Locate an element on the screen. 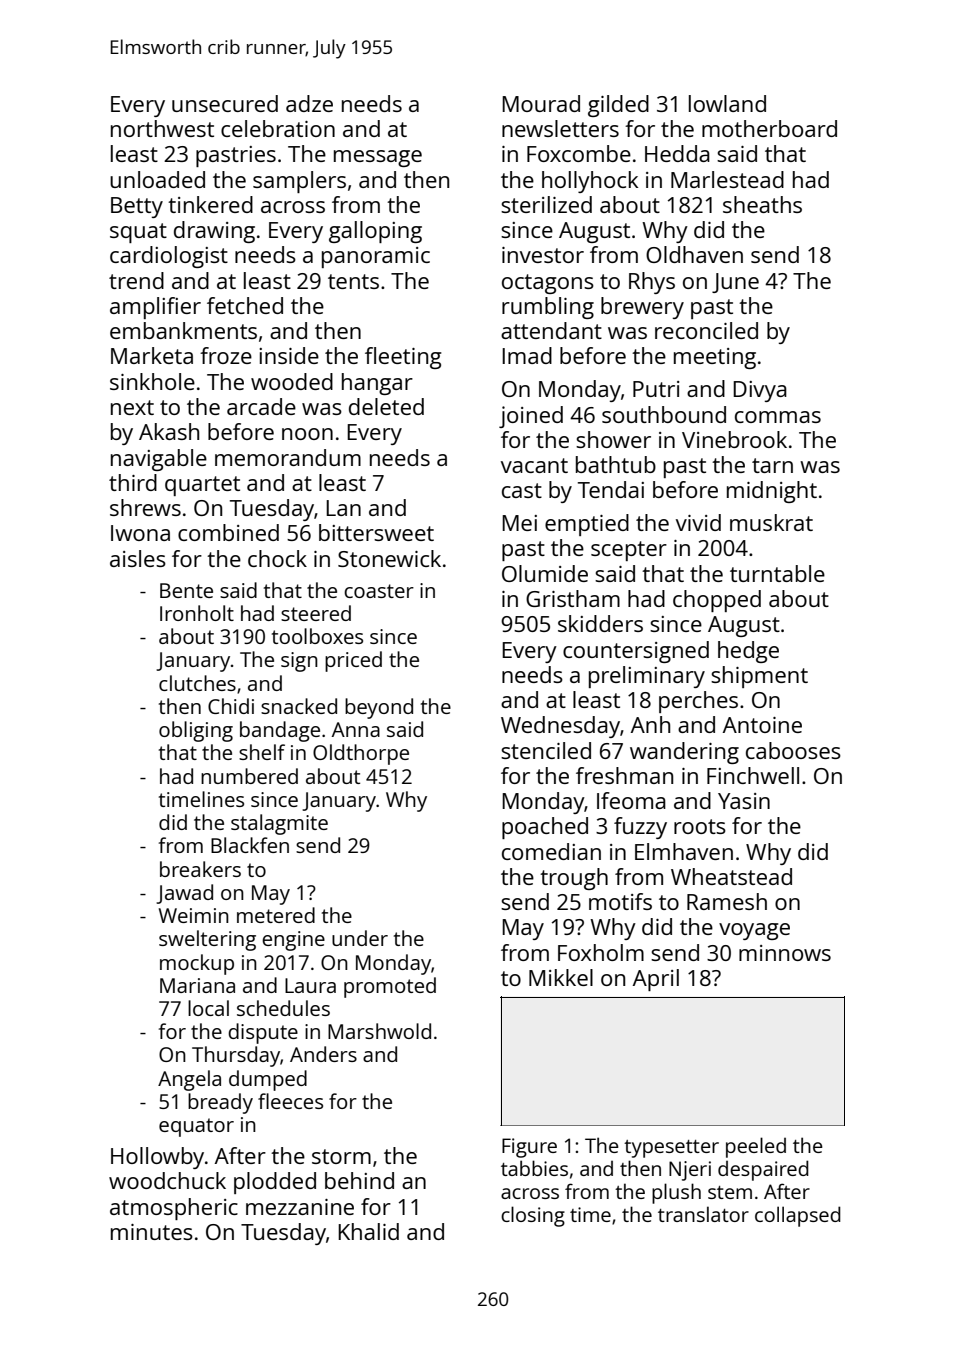  Khalid is located at coordinates (368, 1231).
